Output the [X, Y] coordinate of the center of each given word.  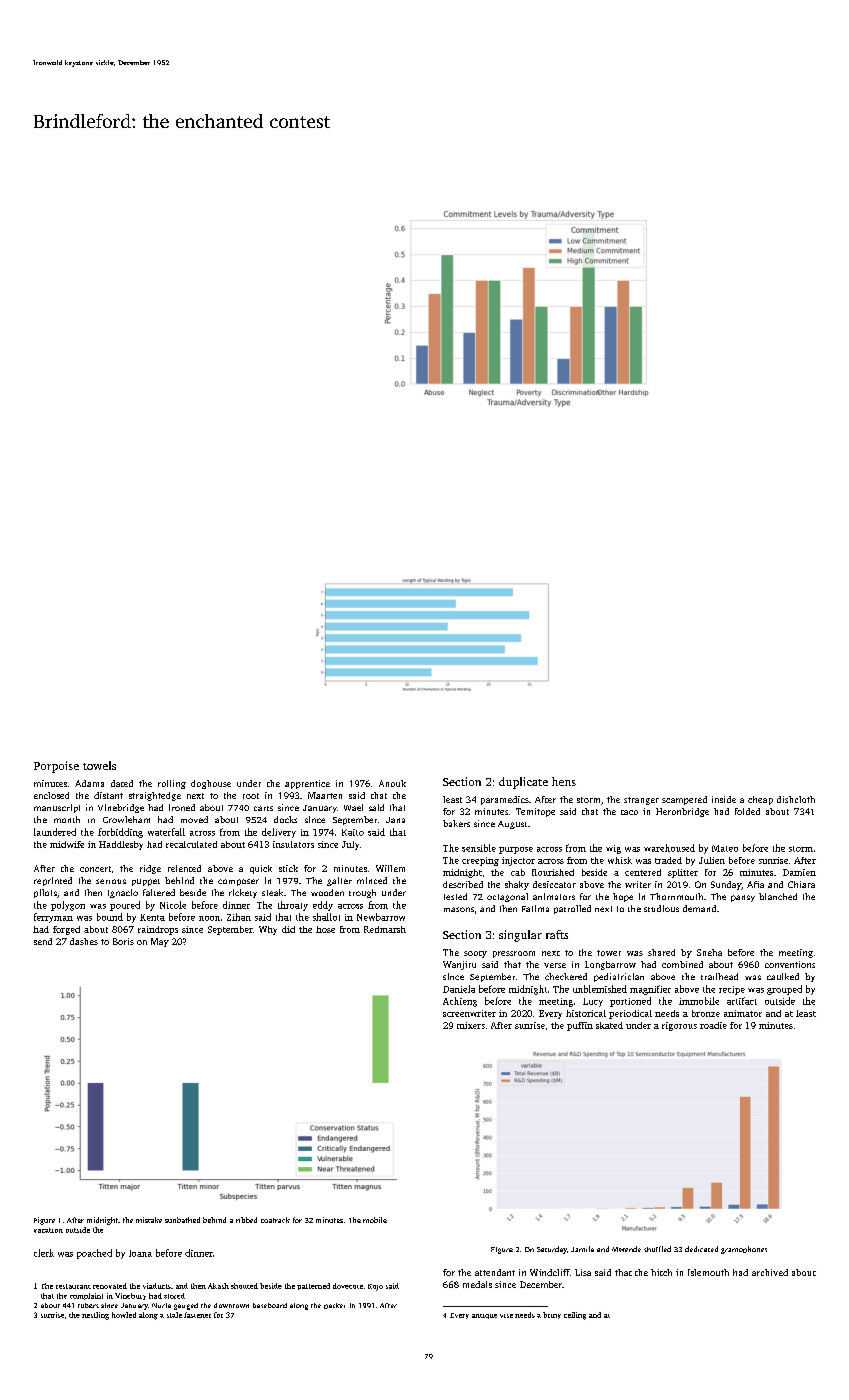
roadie [713, 1025]
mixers [471, 1025]
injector [518, 861]
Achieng [460, 1002]
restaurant [73, 1286]
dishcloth [796, 799]
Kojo [375, 1287]
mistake [149, 1220]
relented [184, 868]
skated [609, 1025]
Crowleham [126, 819]
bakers [456, 823]
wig [613, 849]
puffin [580, 1026]
